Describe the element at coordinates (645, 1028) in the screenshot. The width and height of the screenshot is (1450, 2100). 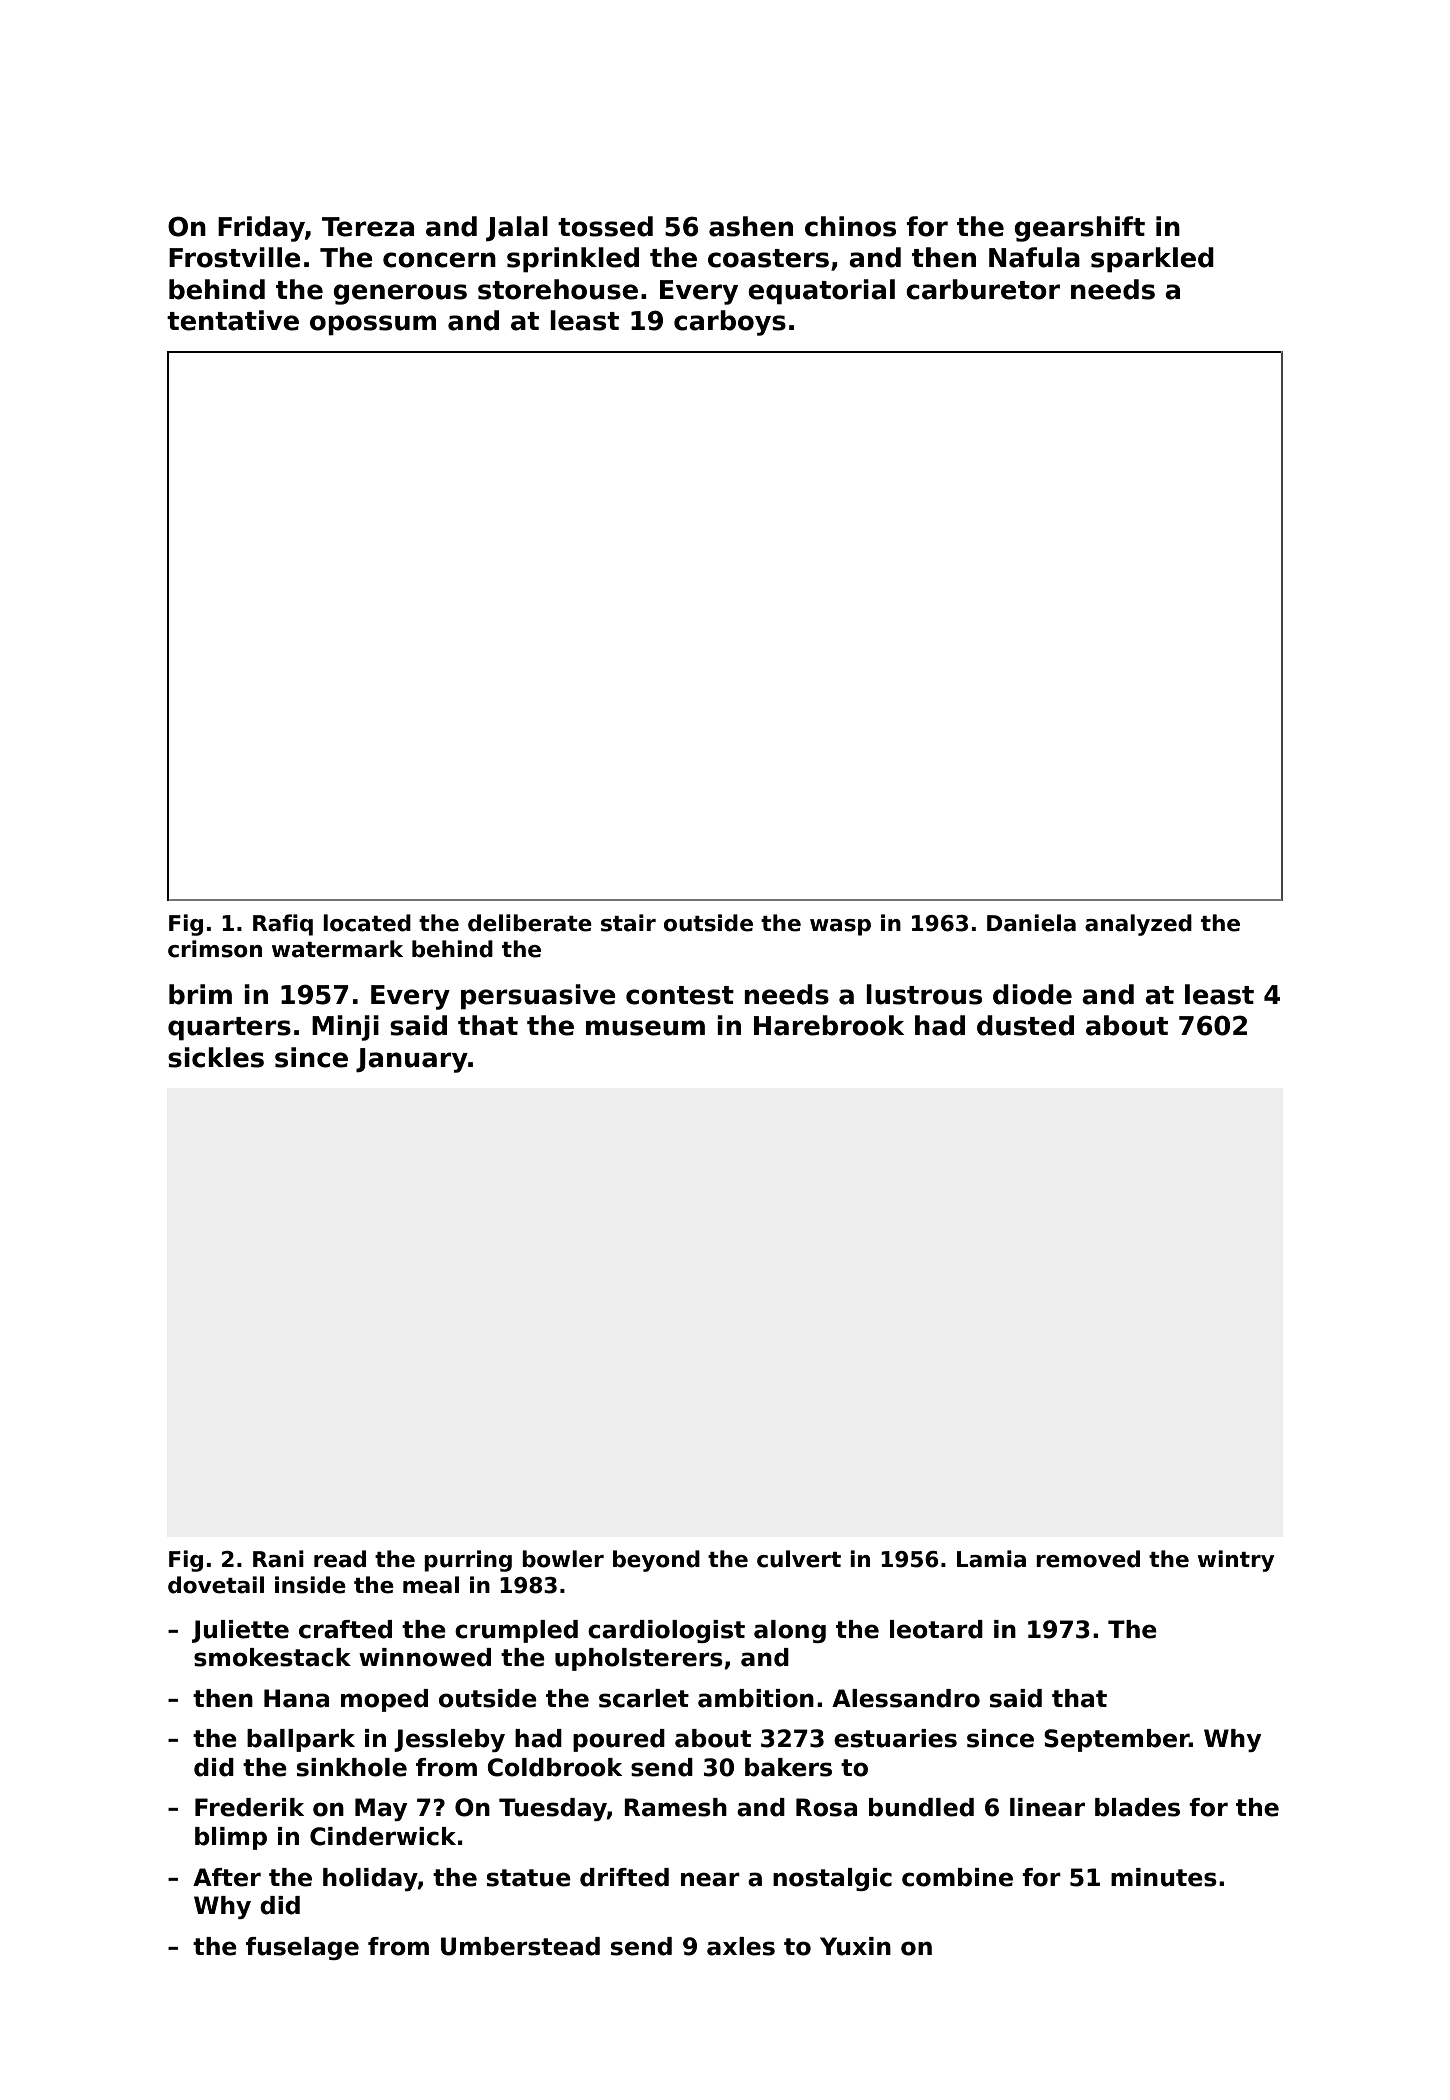
I see `museum` at that location.
